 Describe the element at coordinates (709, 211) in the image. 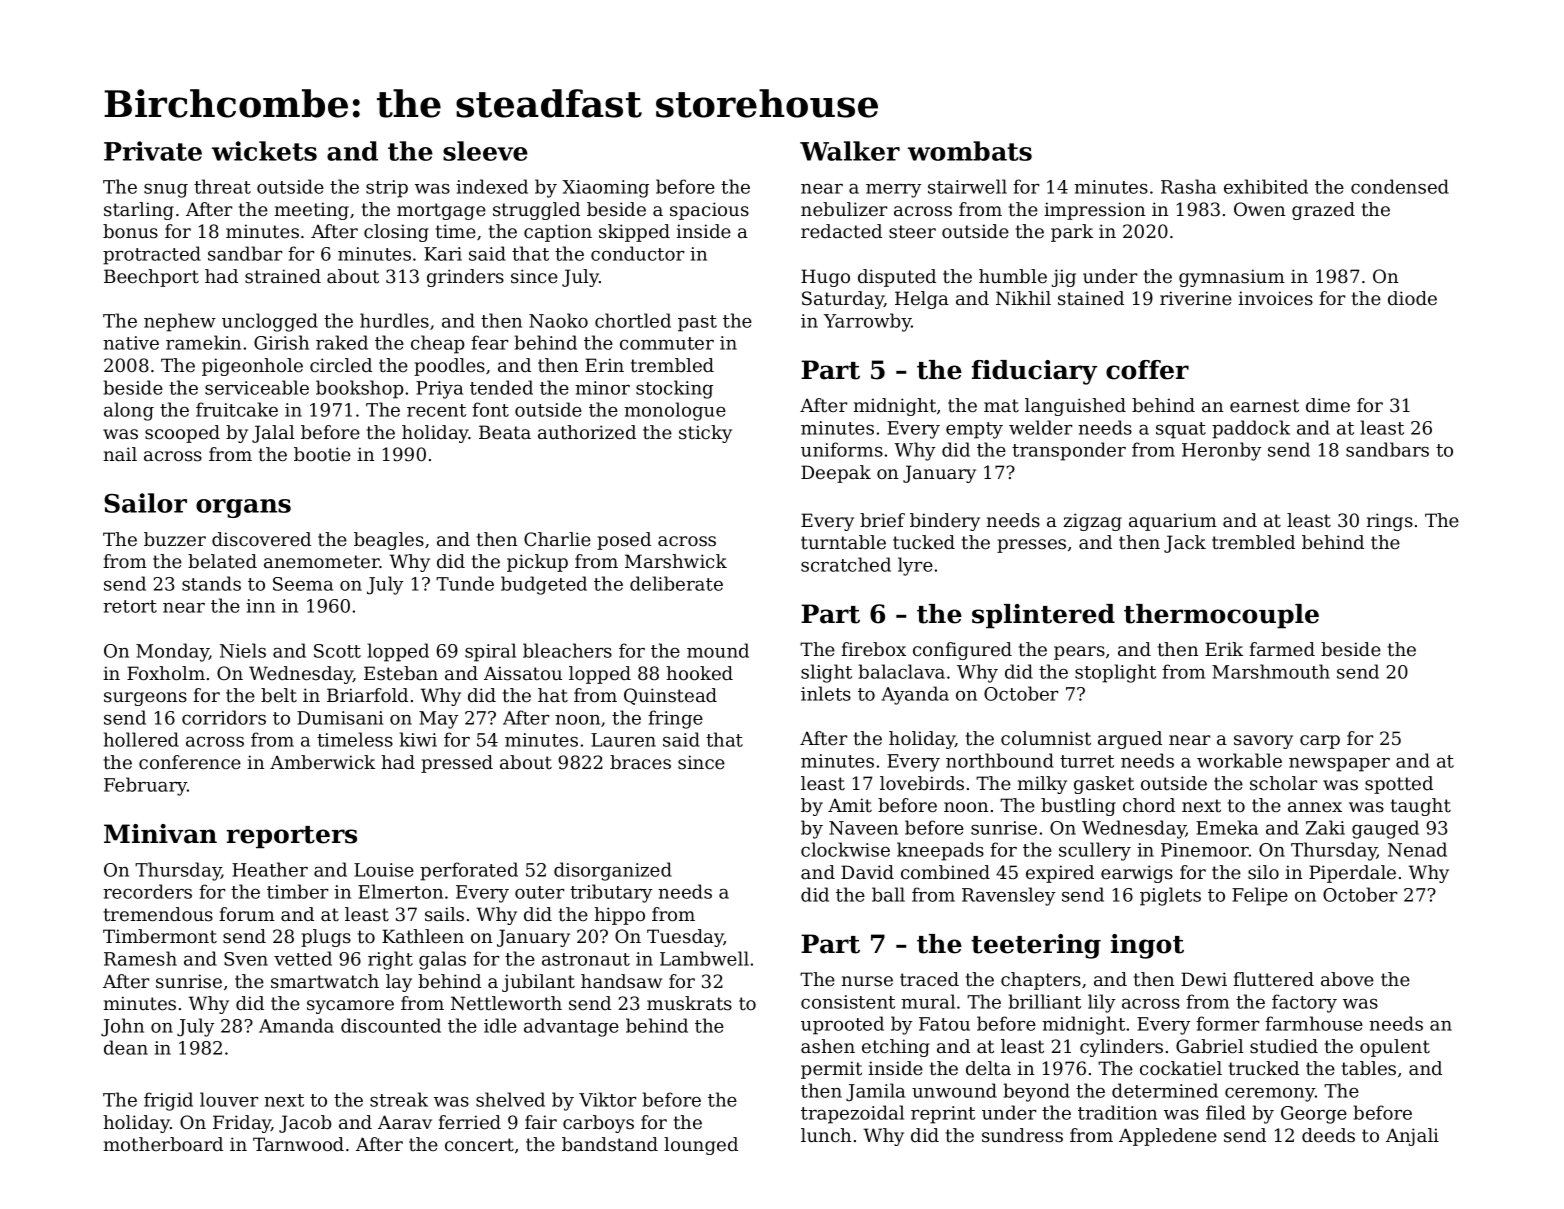

I see `spacious` at that location.
